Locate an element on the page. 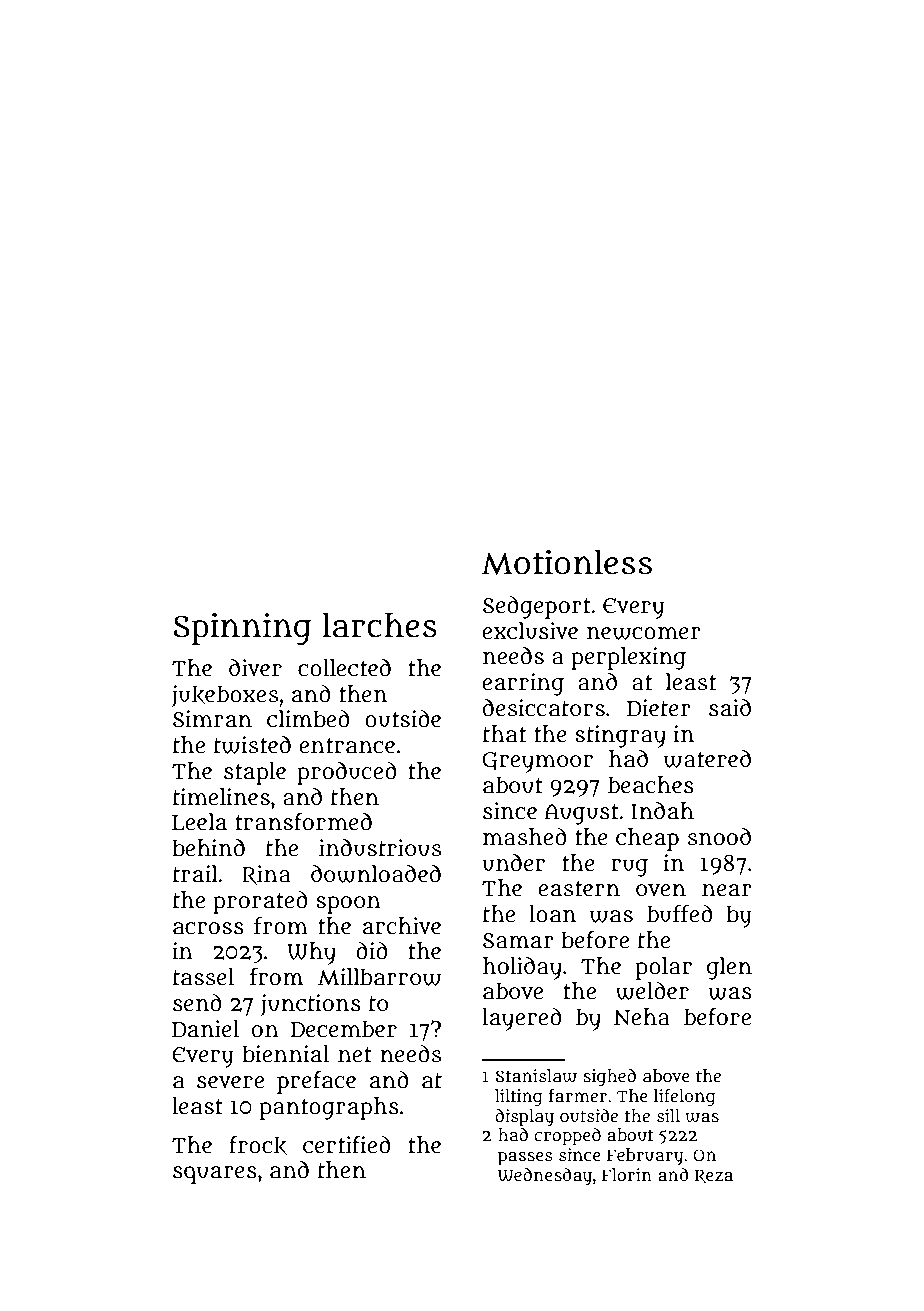 The width and height of the document is (924, 1311). net is located at coordinates (355, 1055).
